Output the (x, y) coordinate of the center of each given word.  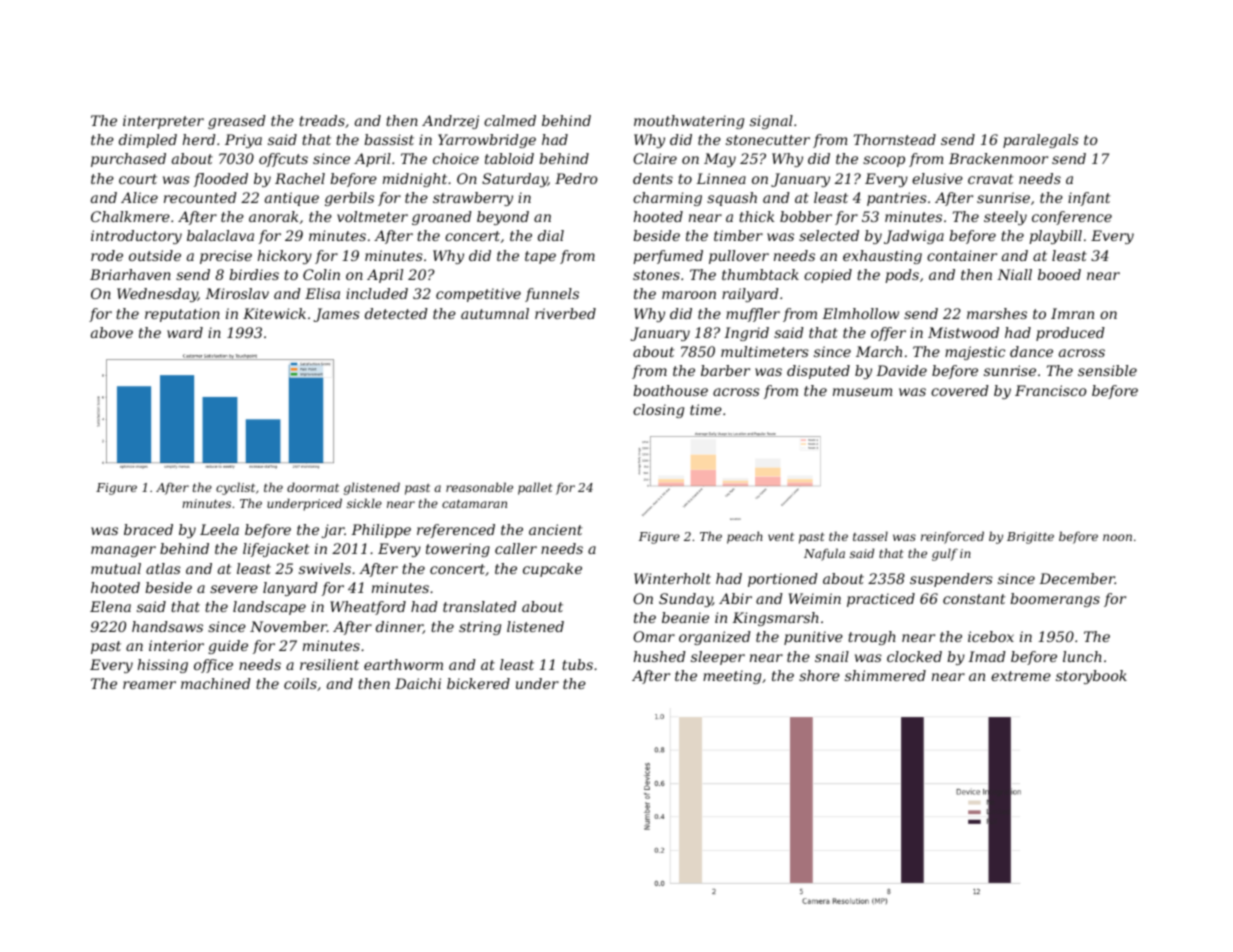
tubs (577, 664)
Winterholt (672, 578)
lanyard (290, 589)
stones (656, 275)
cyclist (235, 488)
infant (1089, 199)
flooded (221, 180)
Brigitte (1030, 538)
